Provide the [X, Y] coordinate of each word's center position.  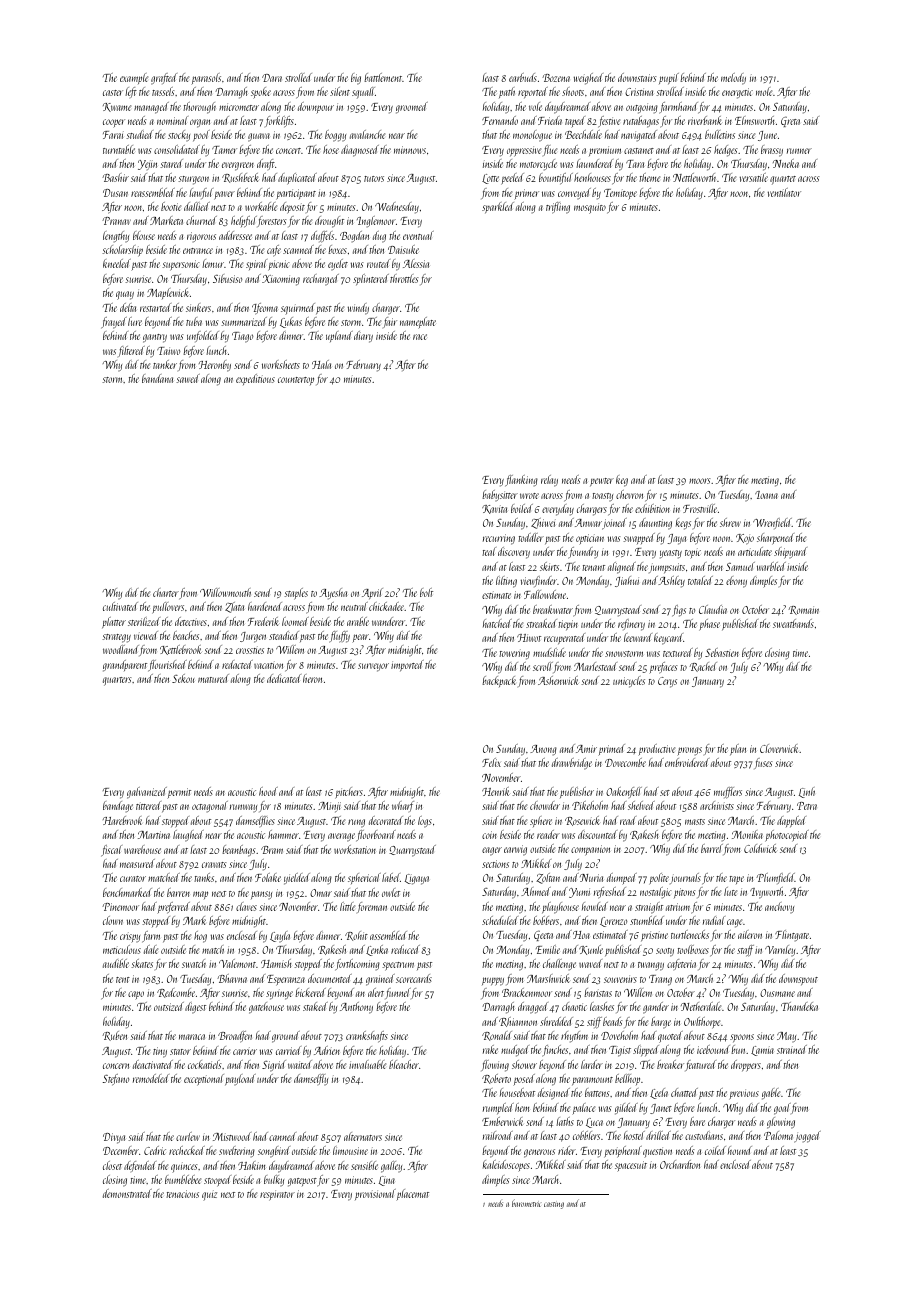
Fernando [500, 120]
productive [656, 750]
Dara [272, 78]
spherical [364, 878]
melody [733, 79]
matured [213, 678]
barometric [526, 1203]
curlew [188, 1136]
